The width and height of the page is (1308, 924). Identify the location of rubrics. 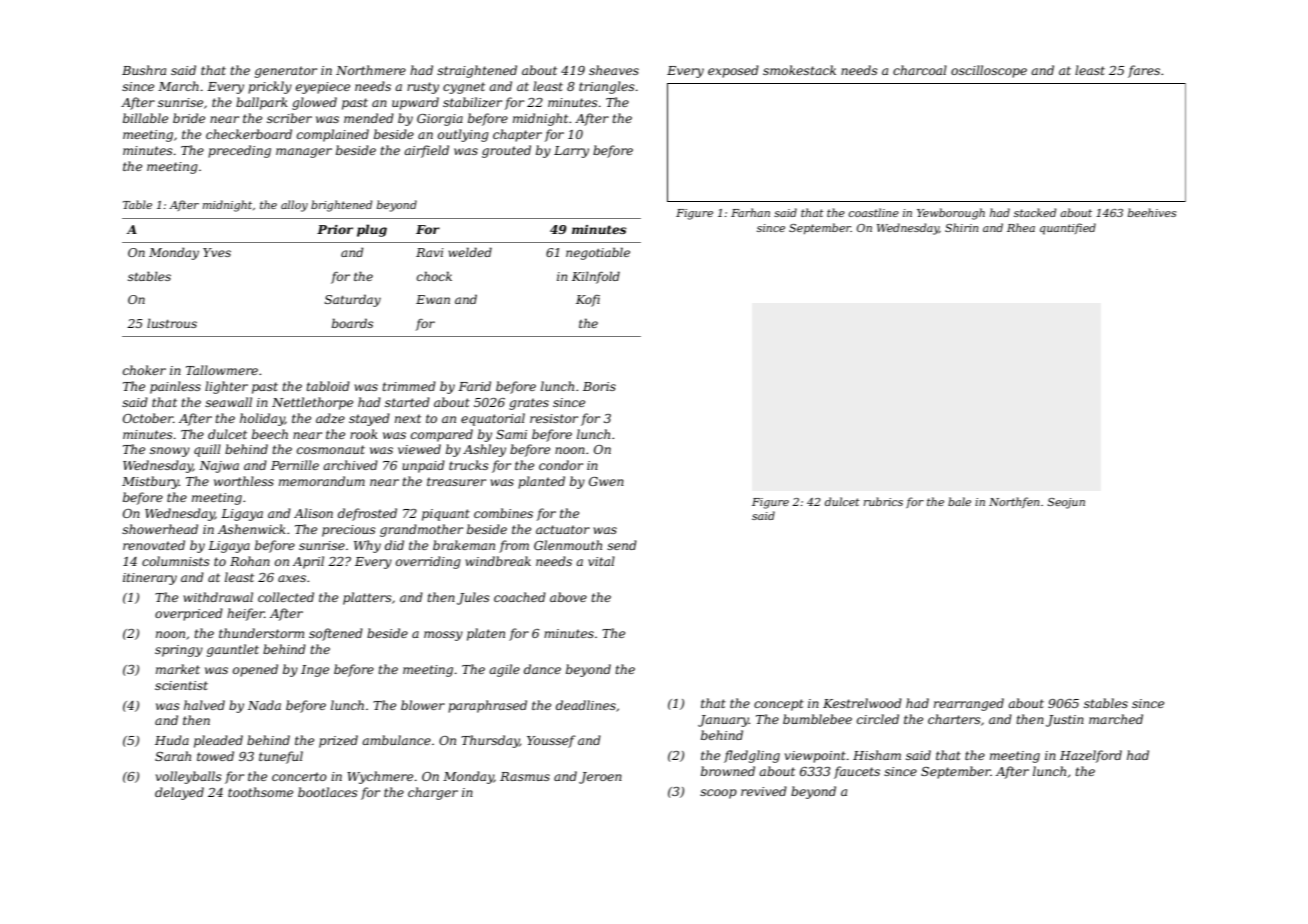
(883, 501).
